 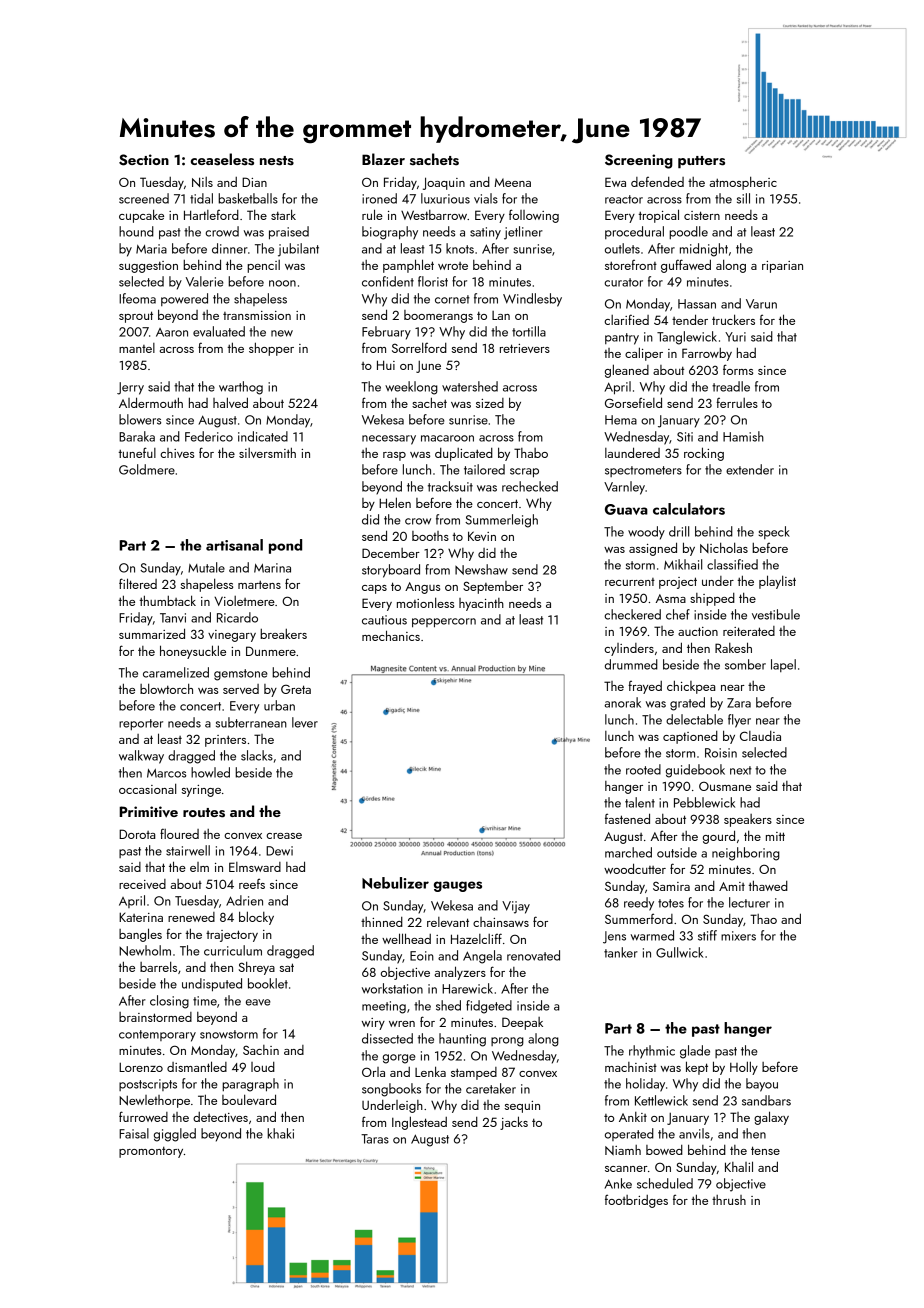 I want to click on captioned, so click(x=690, y=737).
